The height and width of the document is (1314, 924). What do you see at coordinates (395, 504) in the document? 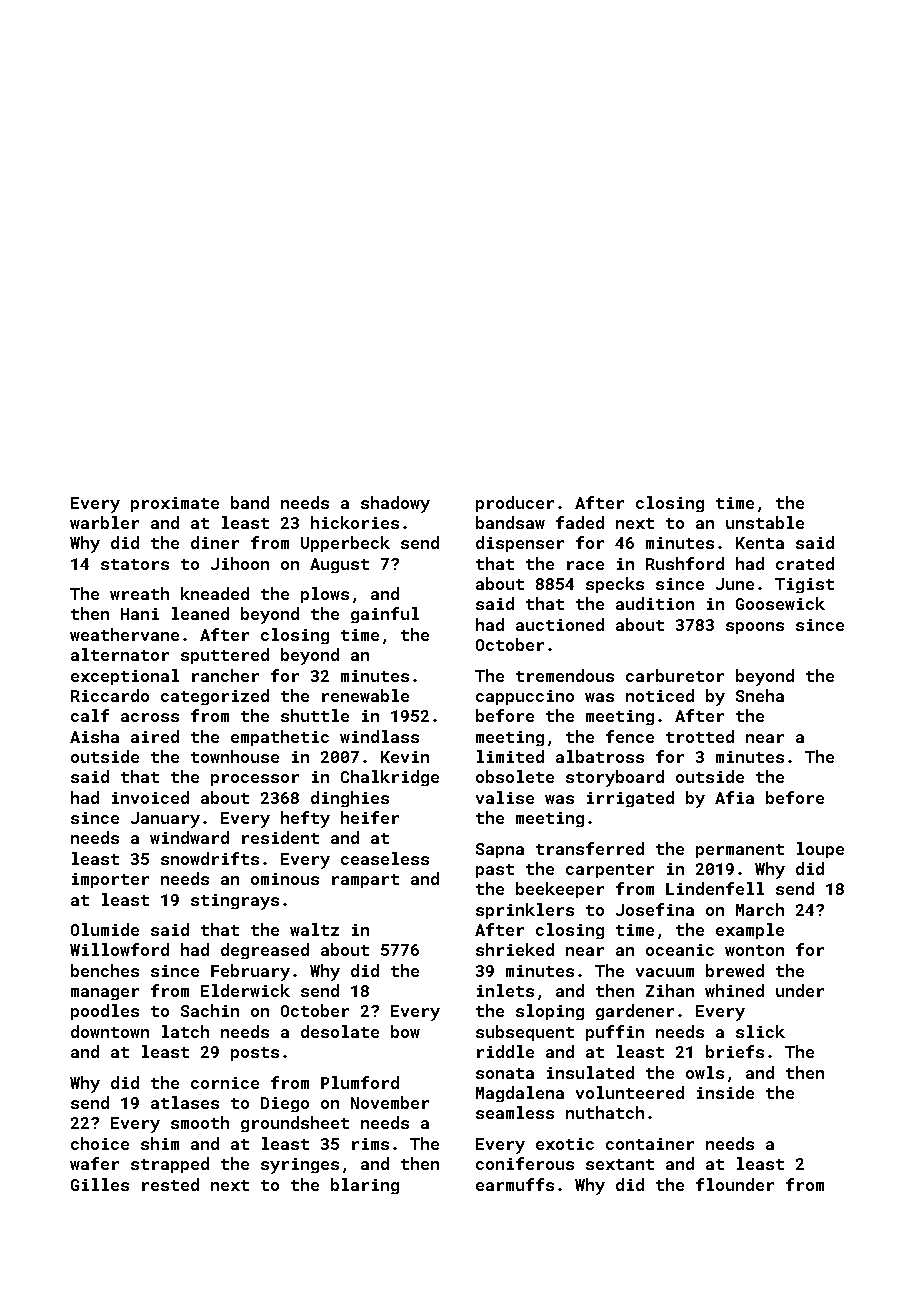
I see `shadowy` at bounding box center [395, 504].
